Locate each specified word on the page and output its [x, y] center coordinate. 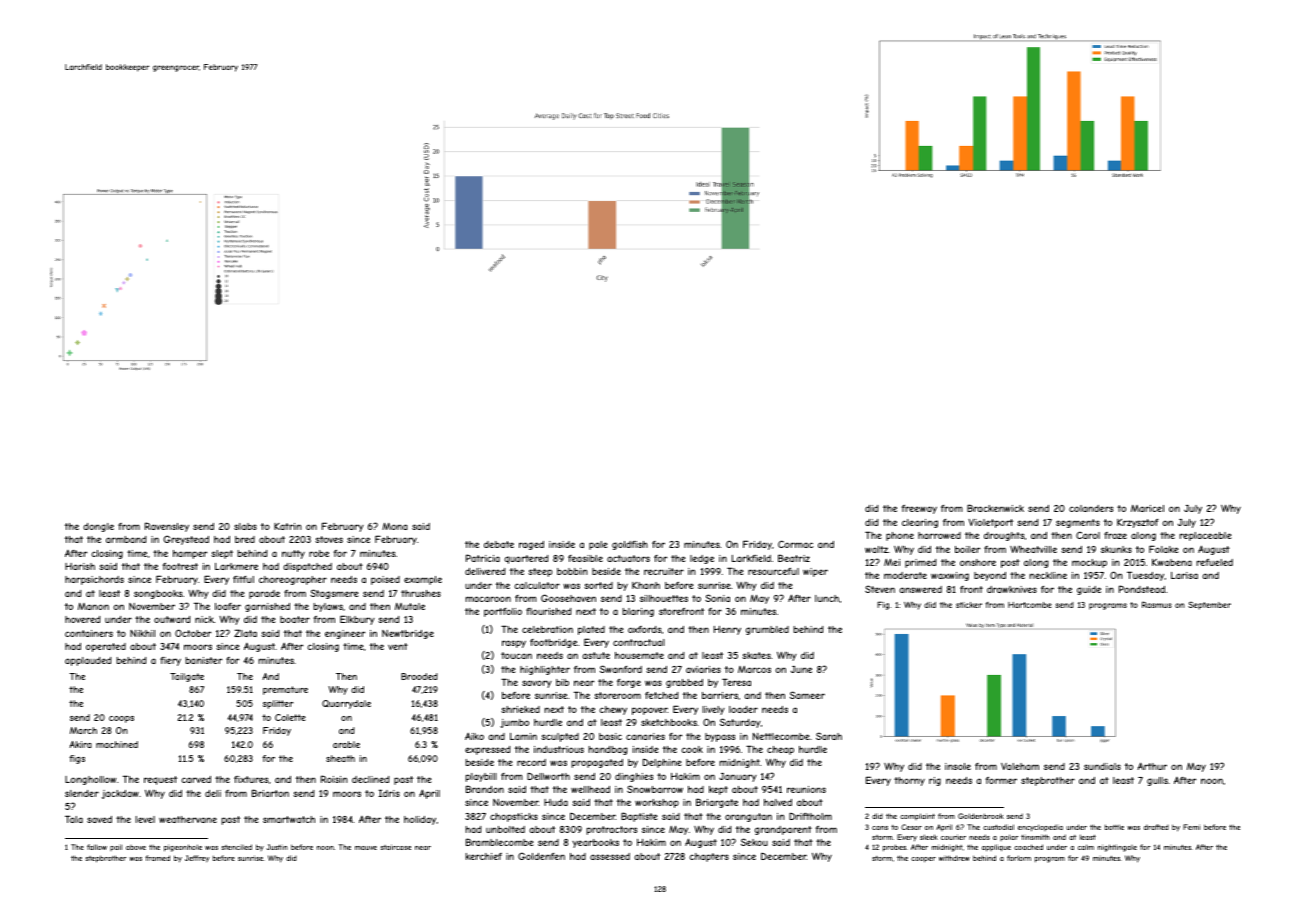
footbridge [553, 643]
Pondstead [1142, 589]
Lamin [523, 736]
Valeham [1020, 766]
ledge [702, 559]
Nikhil [142, 633]
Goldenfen [541, 856]
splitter [278, 704]
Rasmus [1157, 604]
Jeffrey [197, 859]
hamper [190, 554]
